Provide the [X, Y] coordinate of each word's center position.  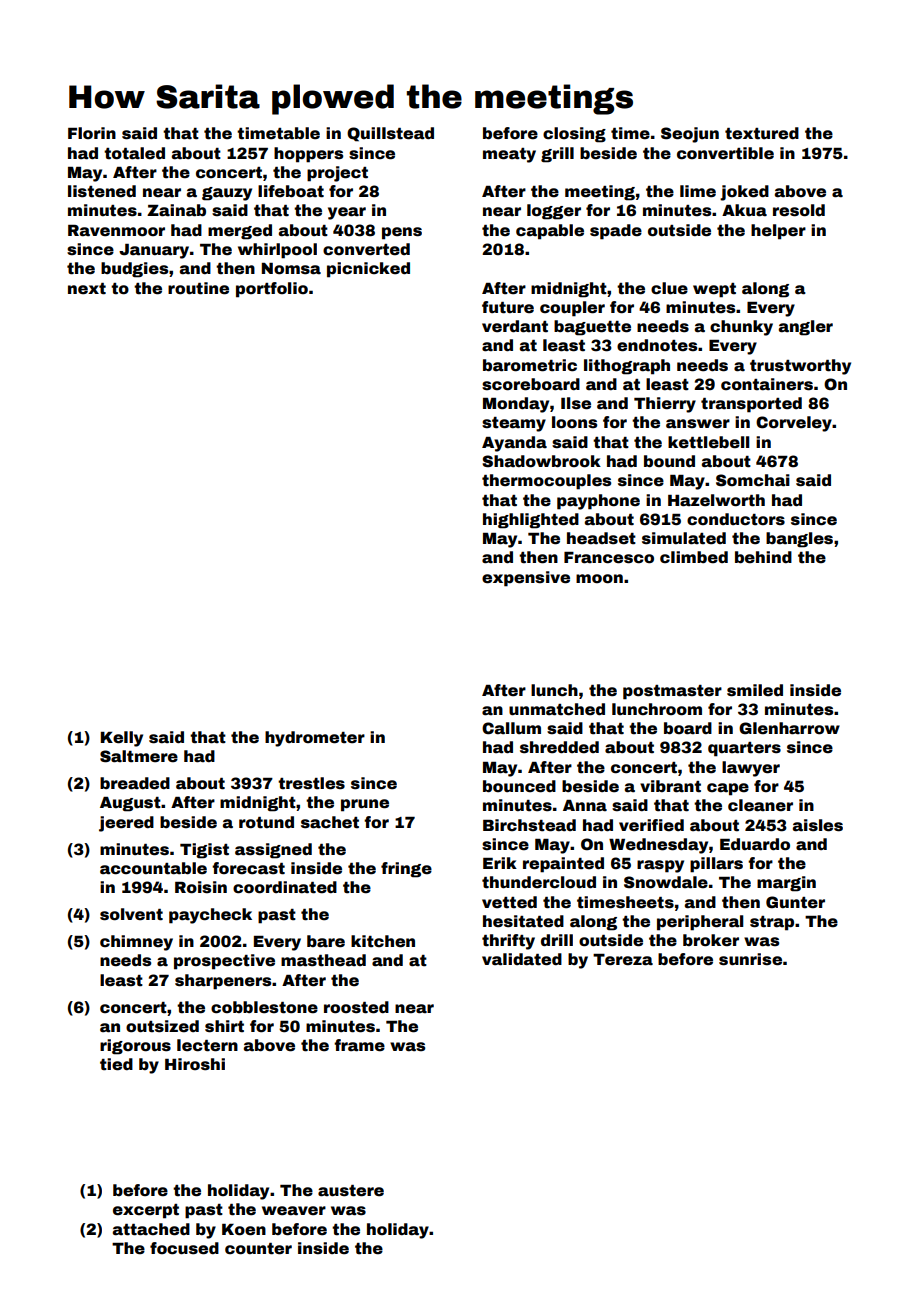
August [130, 804]
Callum [511, 728]
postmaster [672, 692]
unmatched [557, 709]
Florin [92, 133]
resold [799, 210]
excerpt [146, 1211]
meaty [509, 155]
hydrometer [315, 739]
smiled [755, 690]
